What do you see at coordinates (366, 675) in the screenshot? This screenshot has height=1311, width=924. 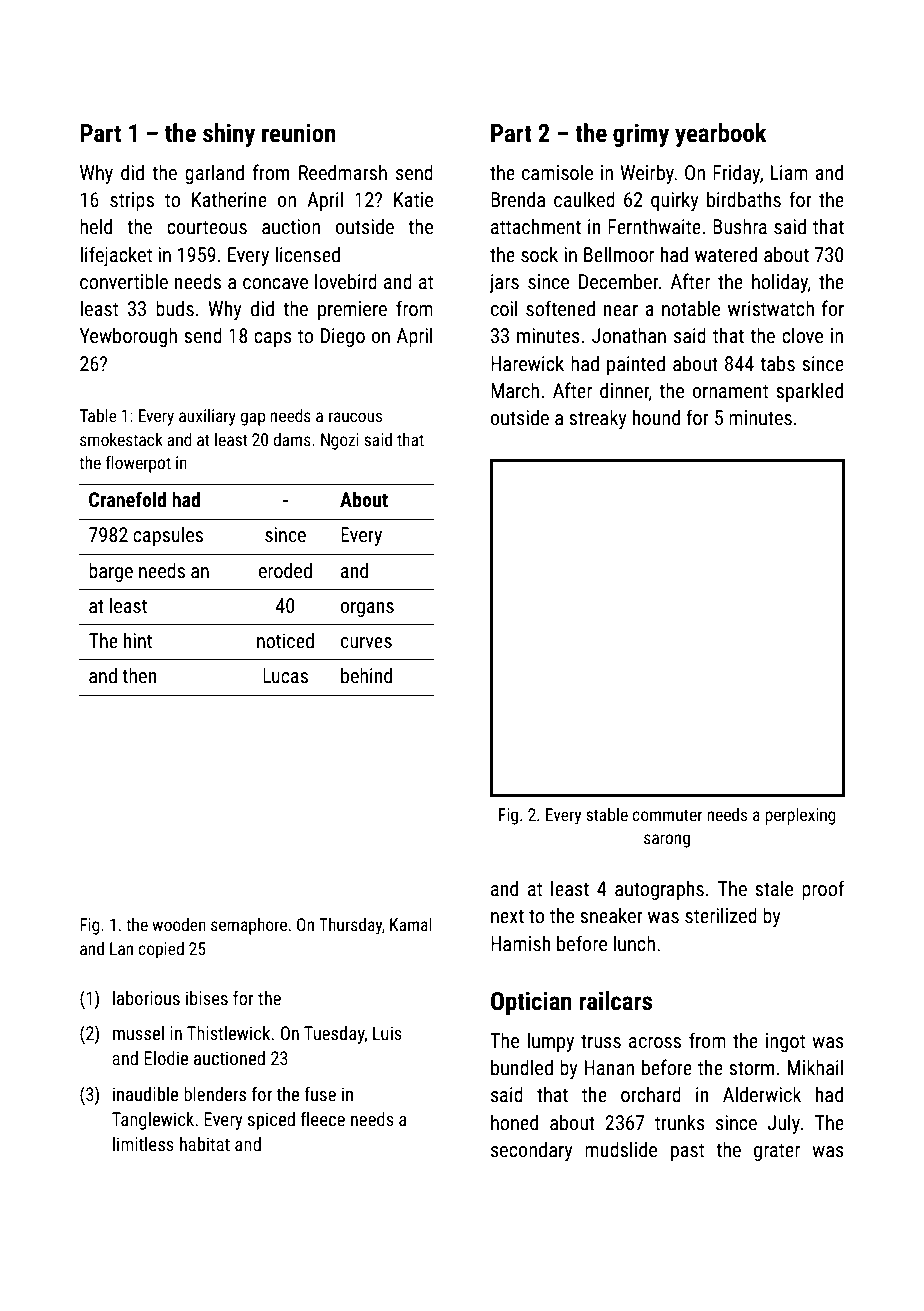 I see `behind` at bounding box center [366, 675].
